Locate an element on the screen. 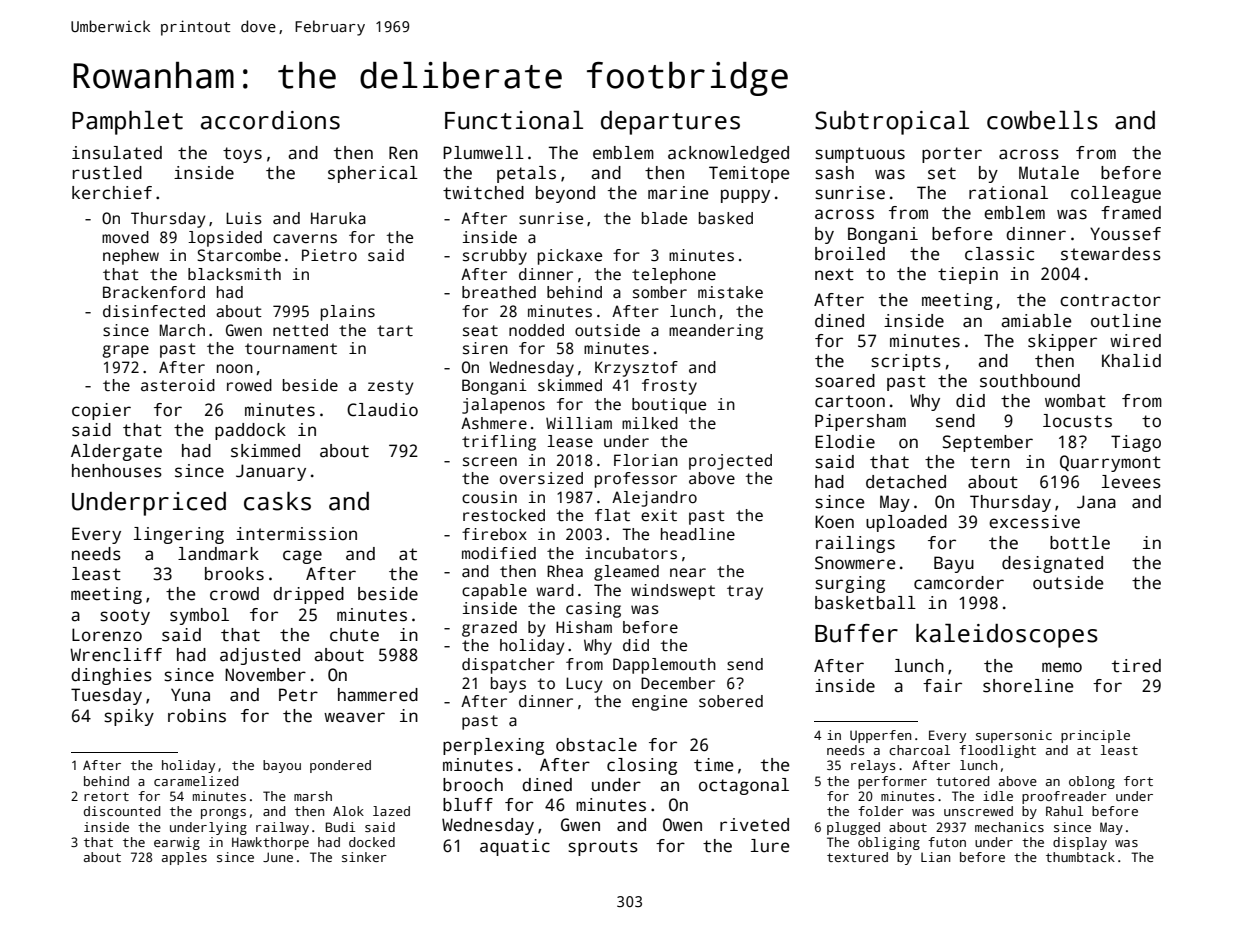 The image size is (1233, 952). Functional is located at coordinates (514, 120).
